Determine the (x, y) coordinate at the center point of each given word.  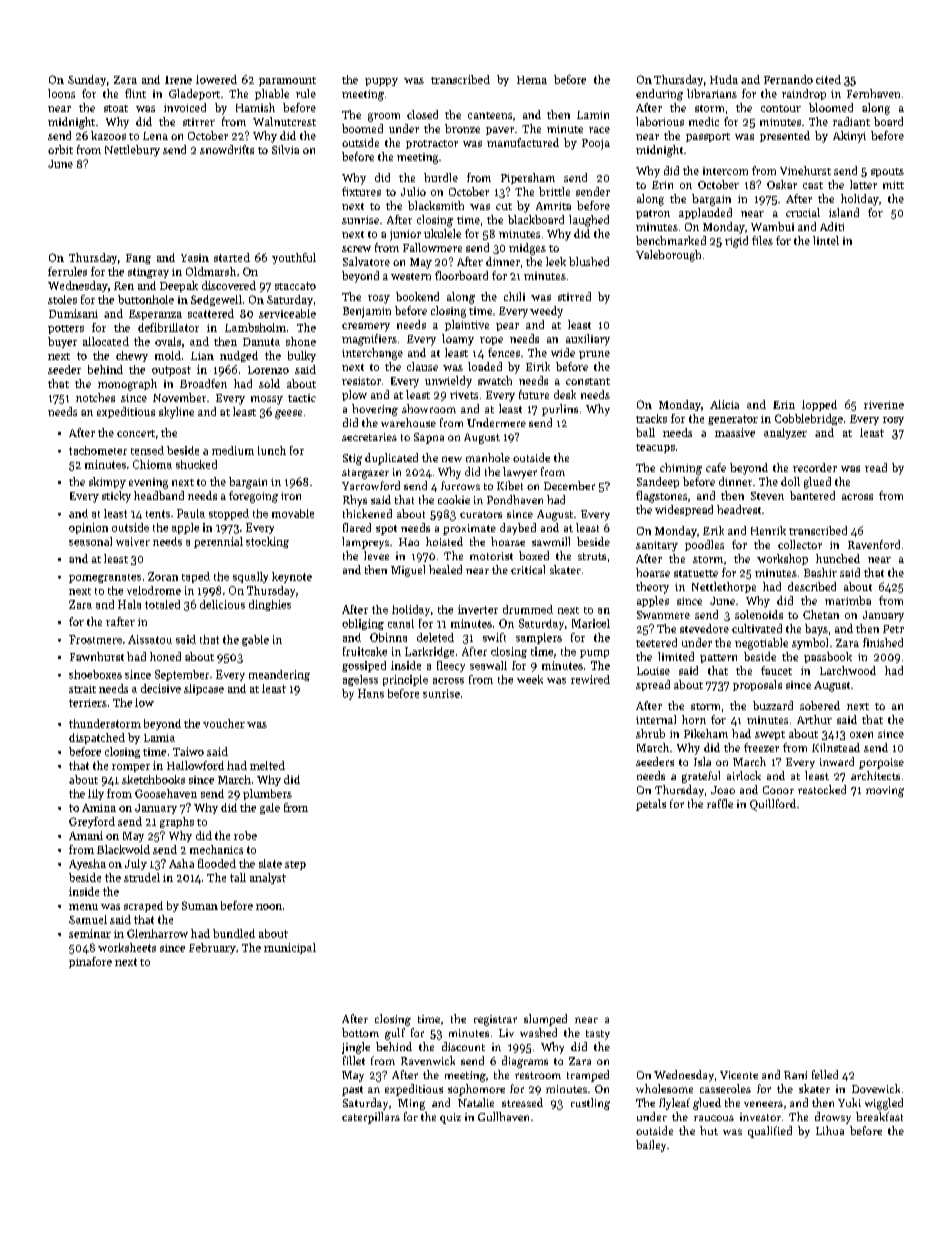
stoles (62, 299)
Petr (893, 629)
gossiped (364, 666)
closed (422, 114)
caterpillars (371, 1118)
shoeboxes (95, 674)
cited (828, 79)
